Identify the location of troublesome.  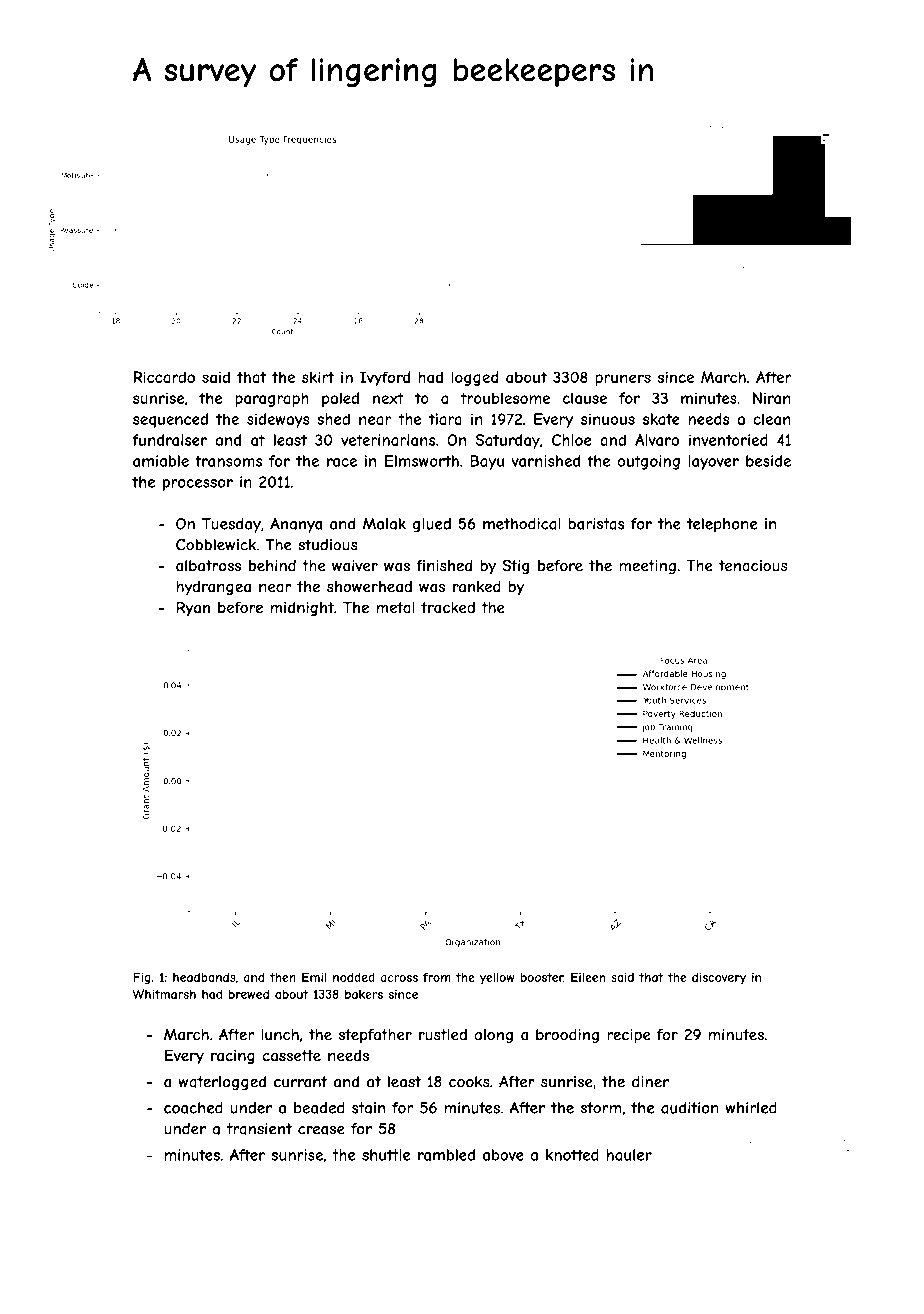
(505, 398).
